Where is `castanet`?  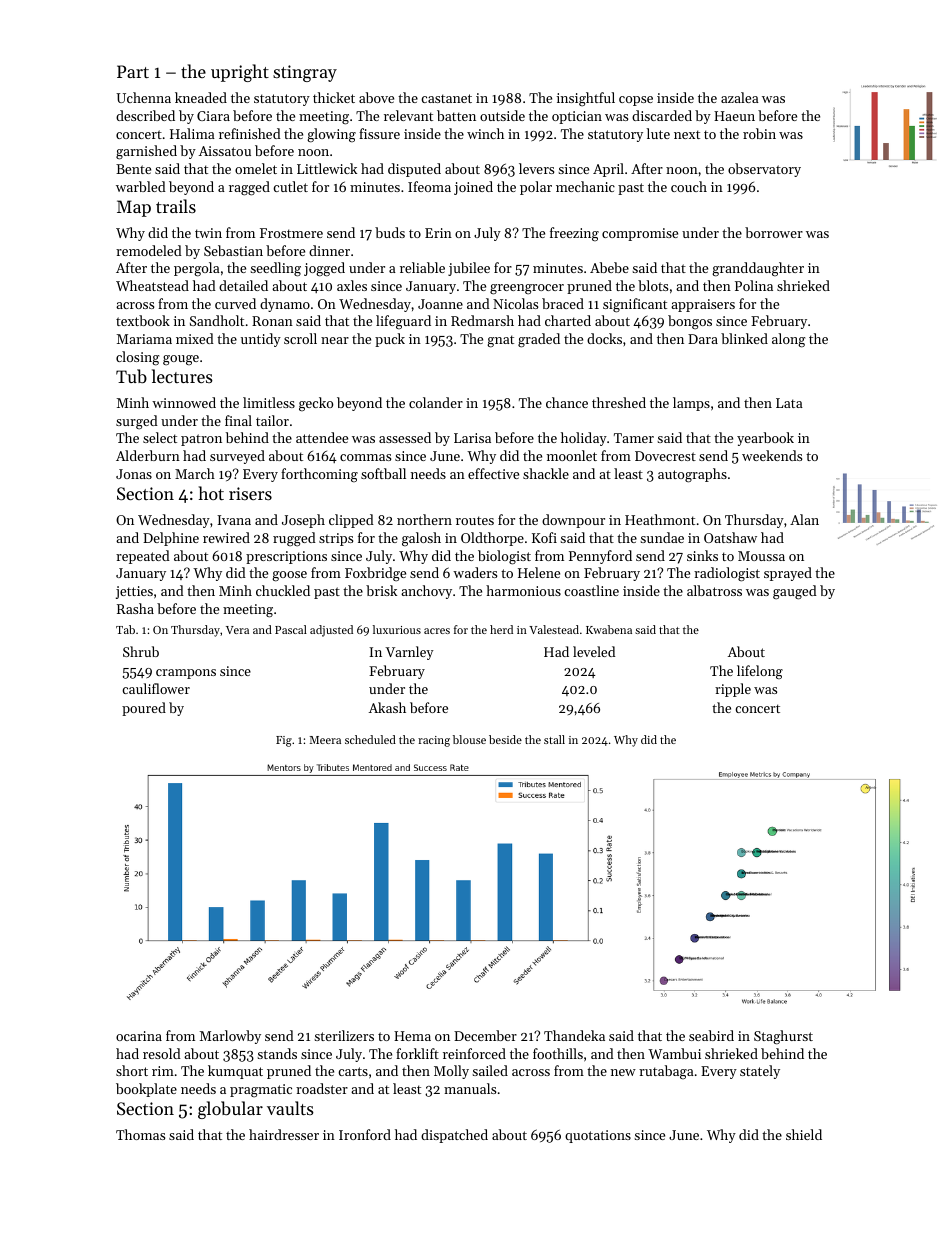
castanet is located at coordinates (446, 98).
